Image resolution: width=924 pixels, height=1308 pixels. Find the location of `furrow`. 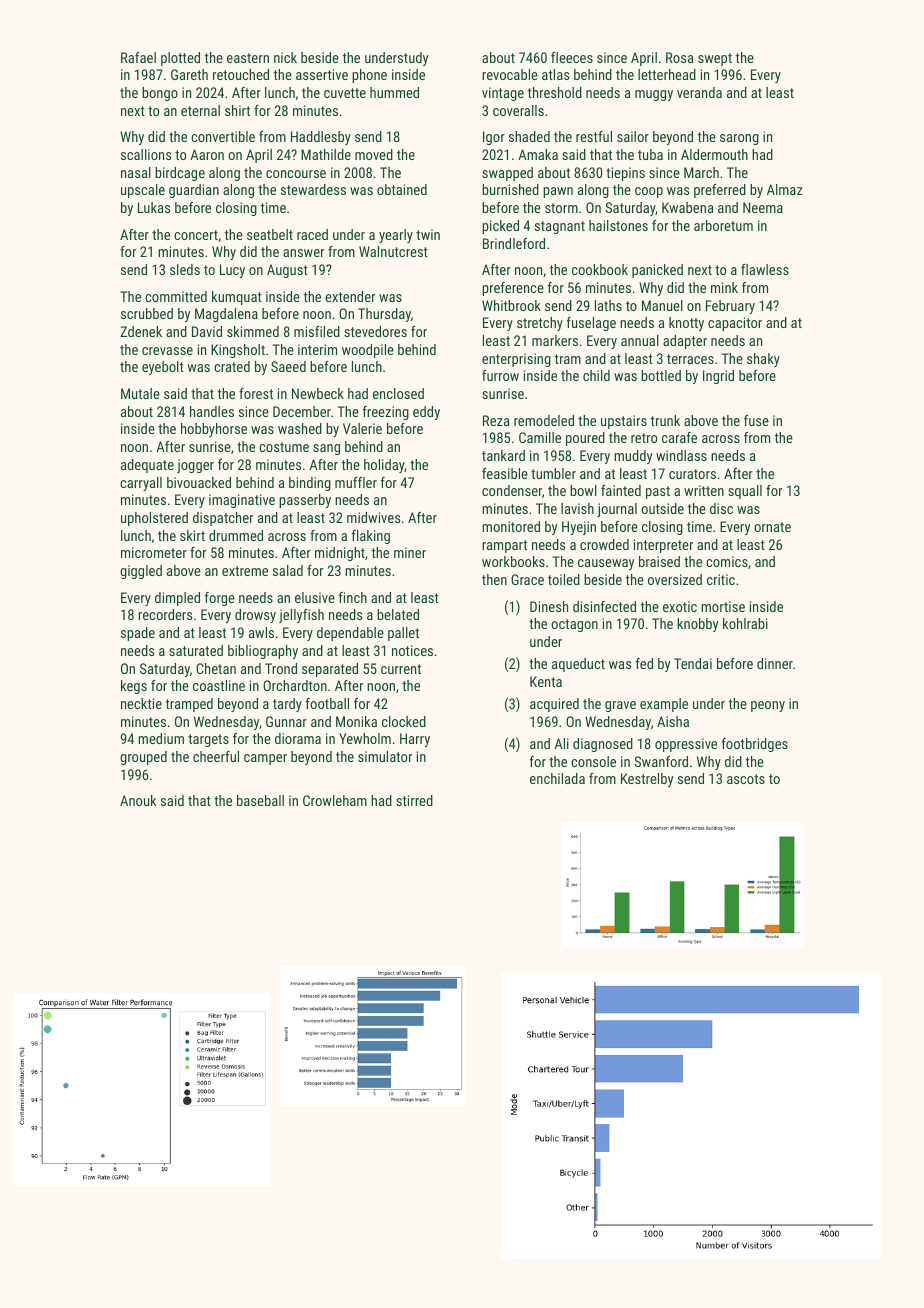

furrow is located at coordinates (500, 375).
